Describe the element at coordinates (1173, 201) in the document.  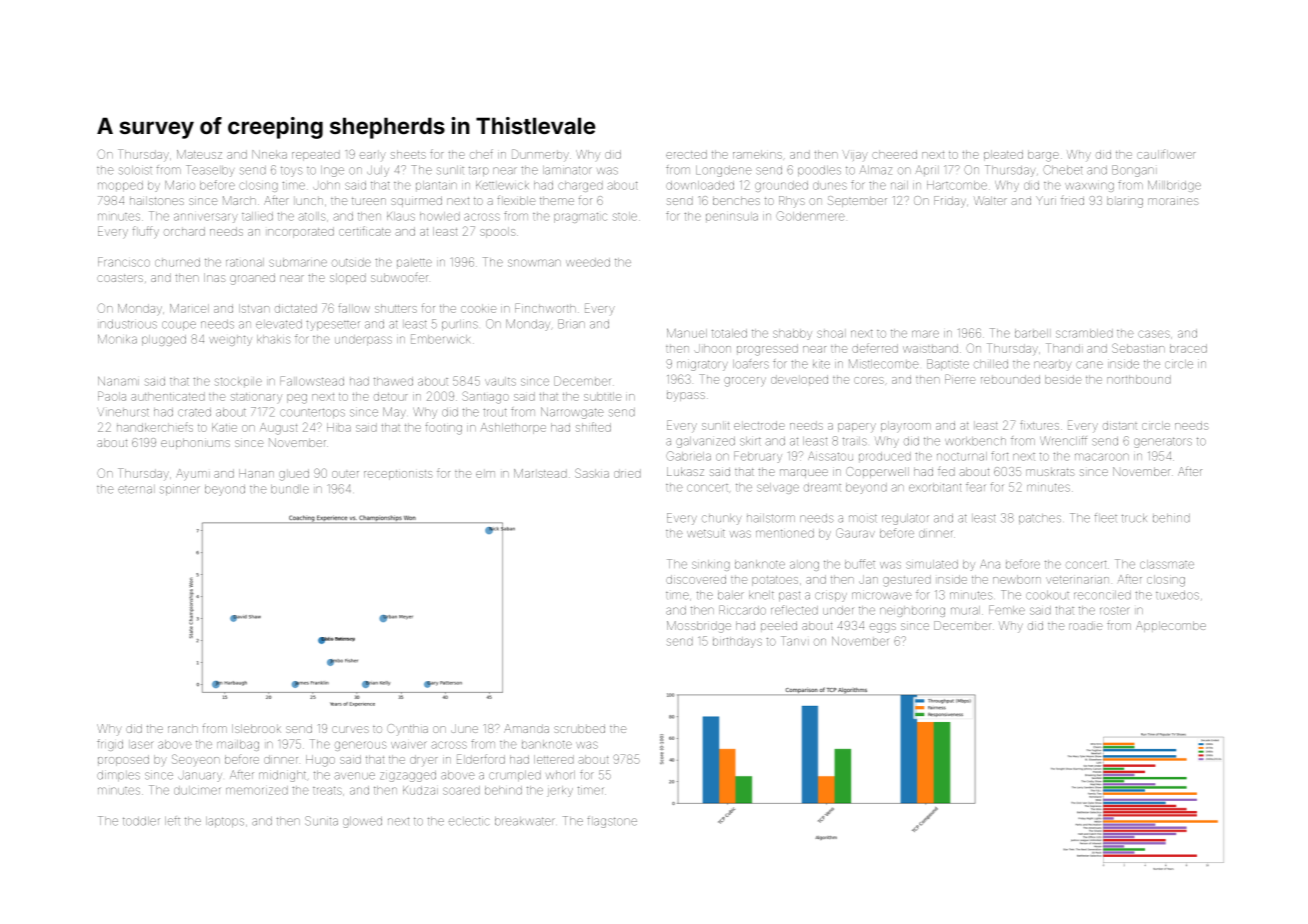
I see `moraines` at that location.
